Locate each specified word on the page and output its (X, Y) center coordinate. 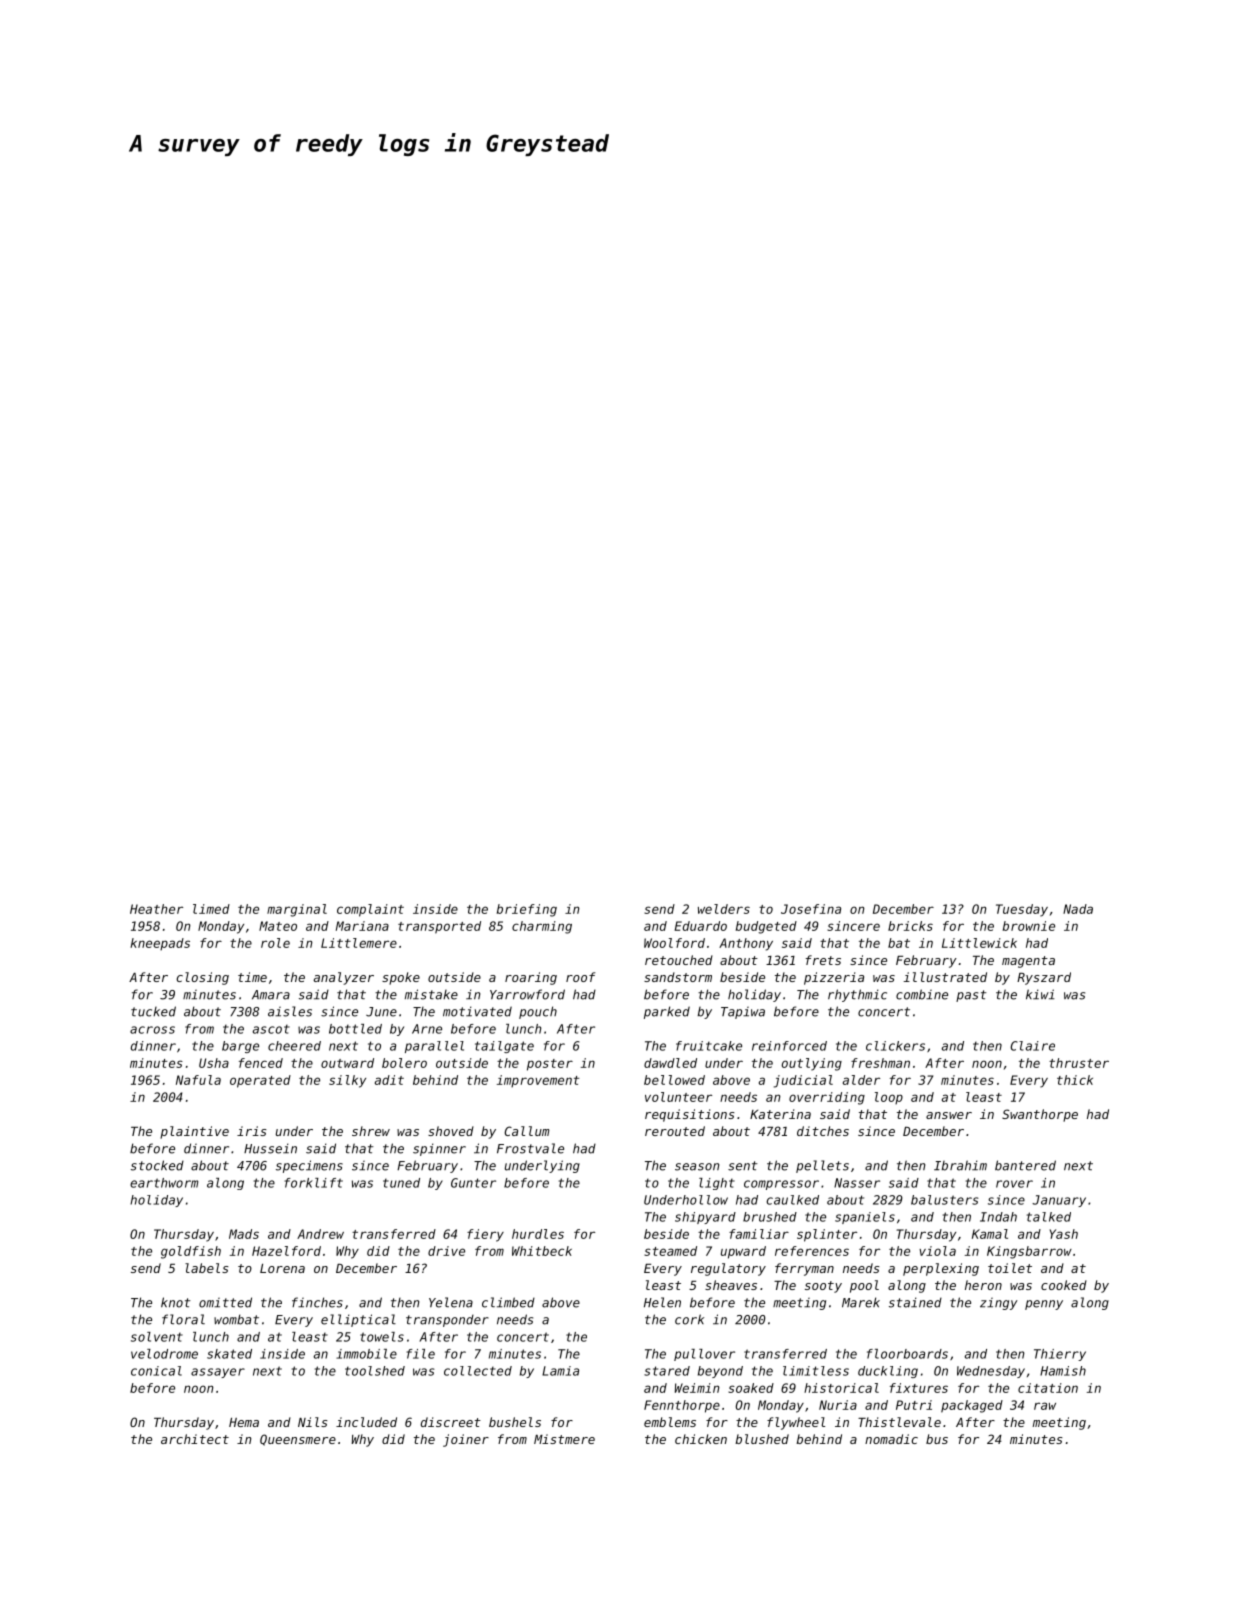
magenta (1028, 962)
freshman (880, 1063)
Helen (662, 1302)
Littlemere (359, 943)
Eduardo (700, 926)
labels (207, 1268)
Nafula (198, 1080)
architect (195, 1439)
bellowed (674, 1080)
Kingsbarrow (1029, 1252)
